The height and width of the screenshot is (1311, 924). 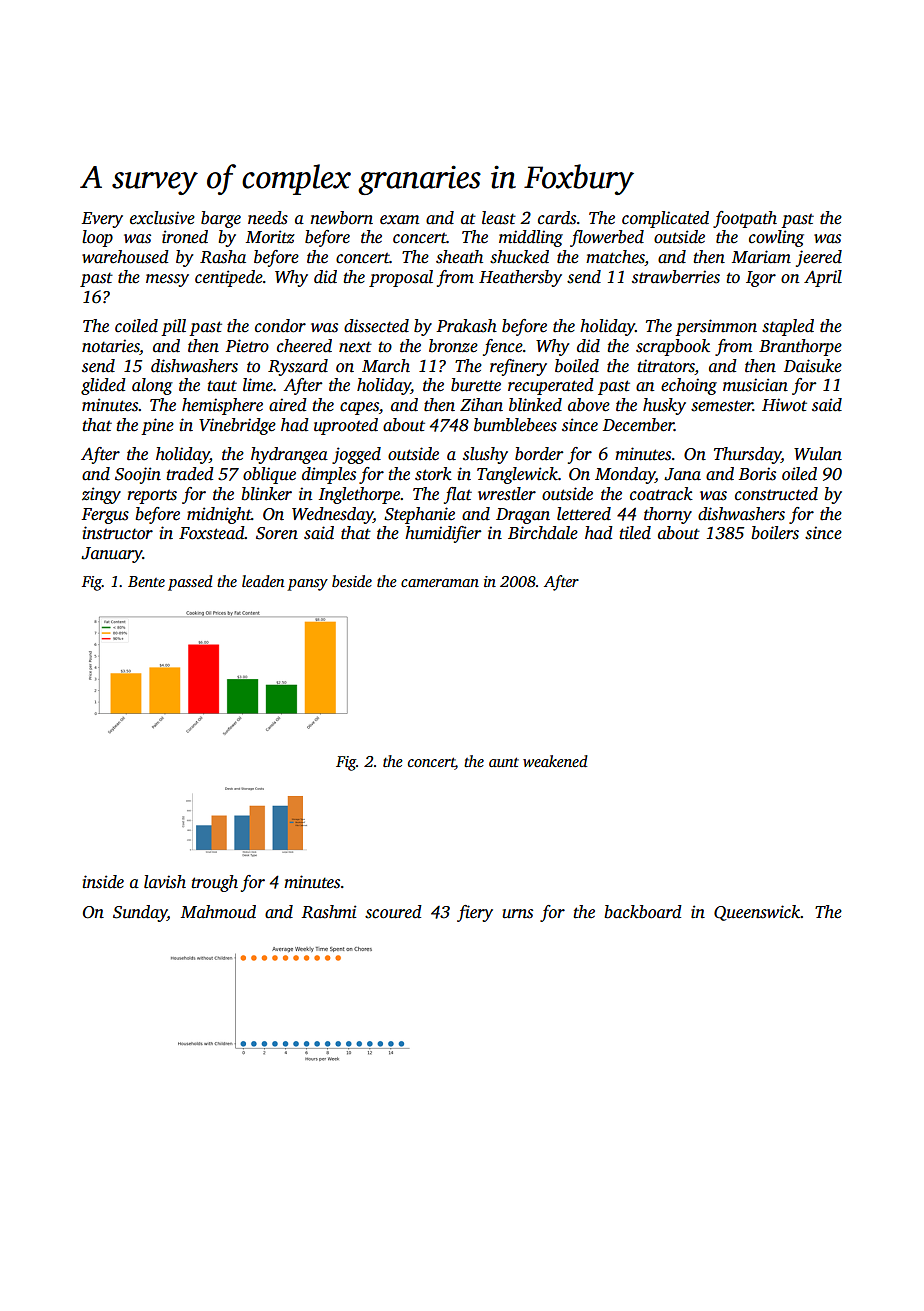 What do you see at coordinates (557, 218) in the screenshot?
I see `cards` at bounding box center [557, 218].
